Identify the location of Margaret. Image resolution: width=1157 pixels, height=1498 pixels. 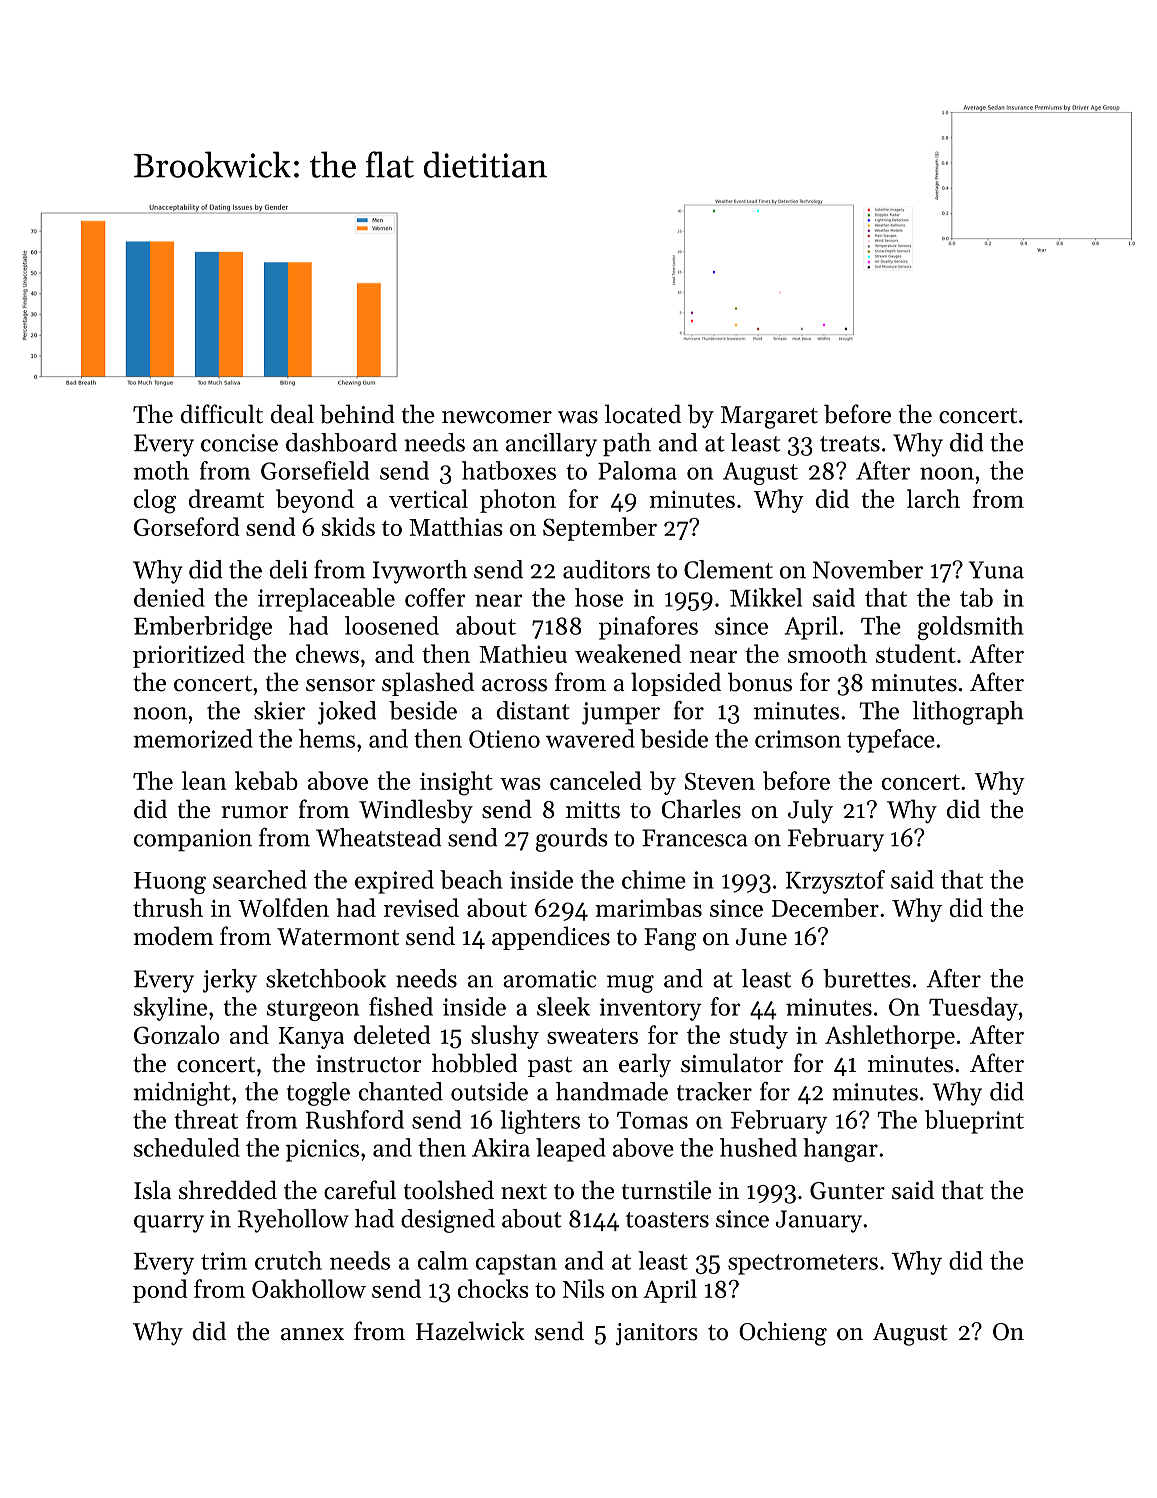
(769, 417).
